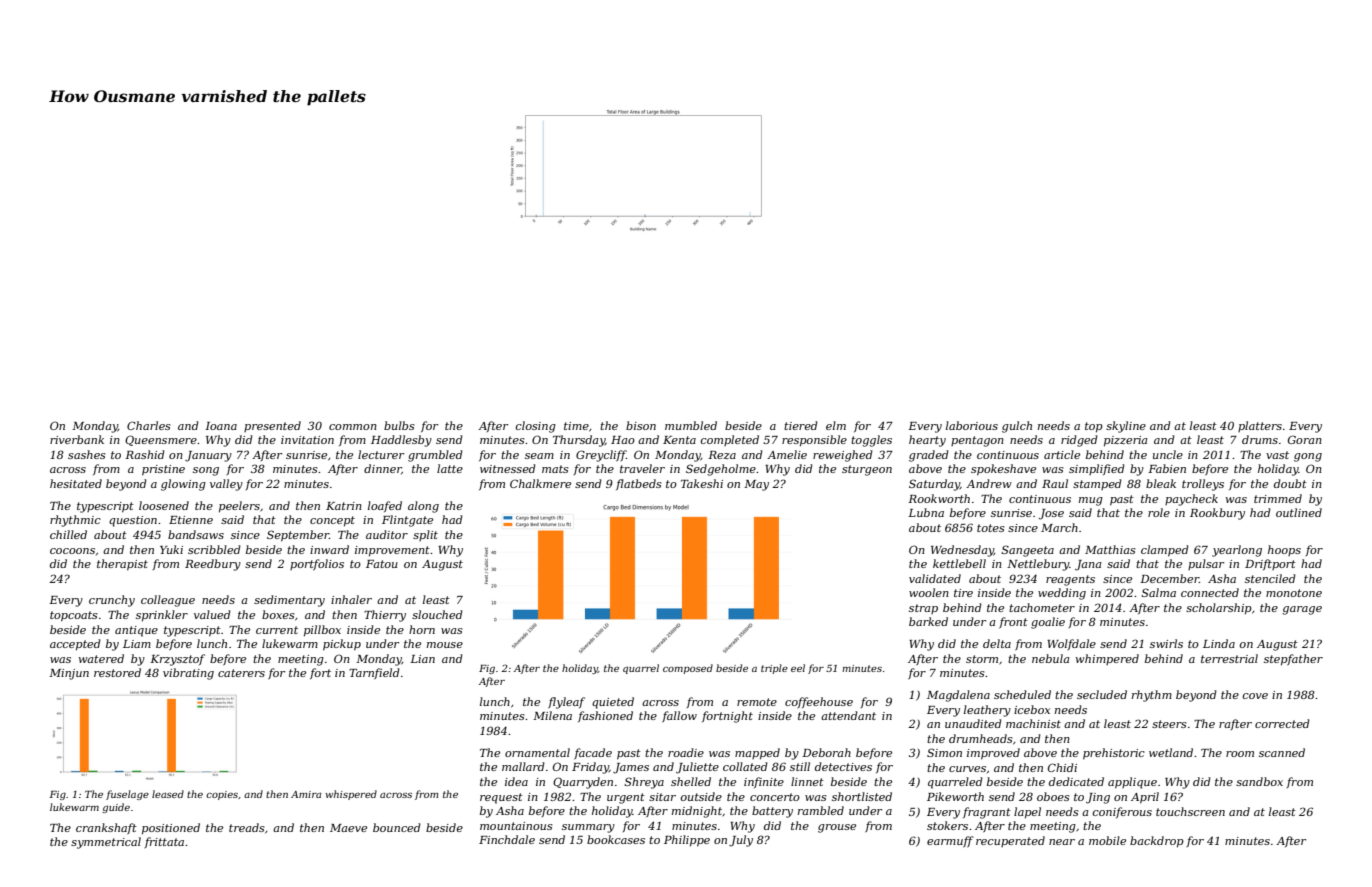  Describe the element at coordinates (576, 426) in the screenshot. I see `time` at that location.
